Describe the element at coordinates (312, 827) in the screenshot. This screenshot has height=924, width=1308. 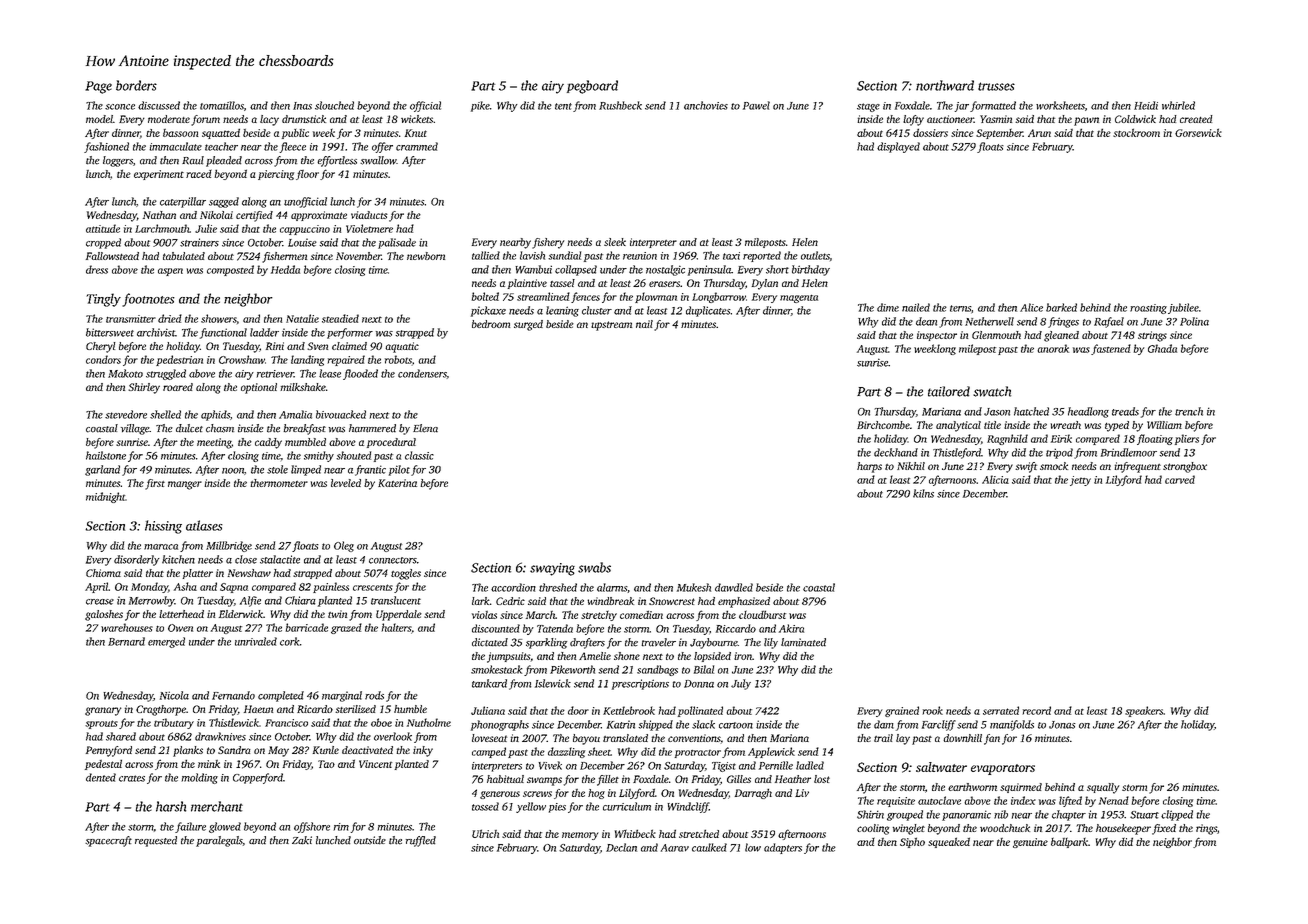
I see `offshore` at that location.
